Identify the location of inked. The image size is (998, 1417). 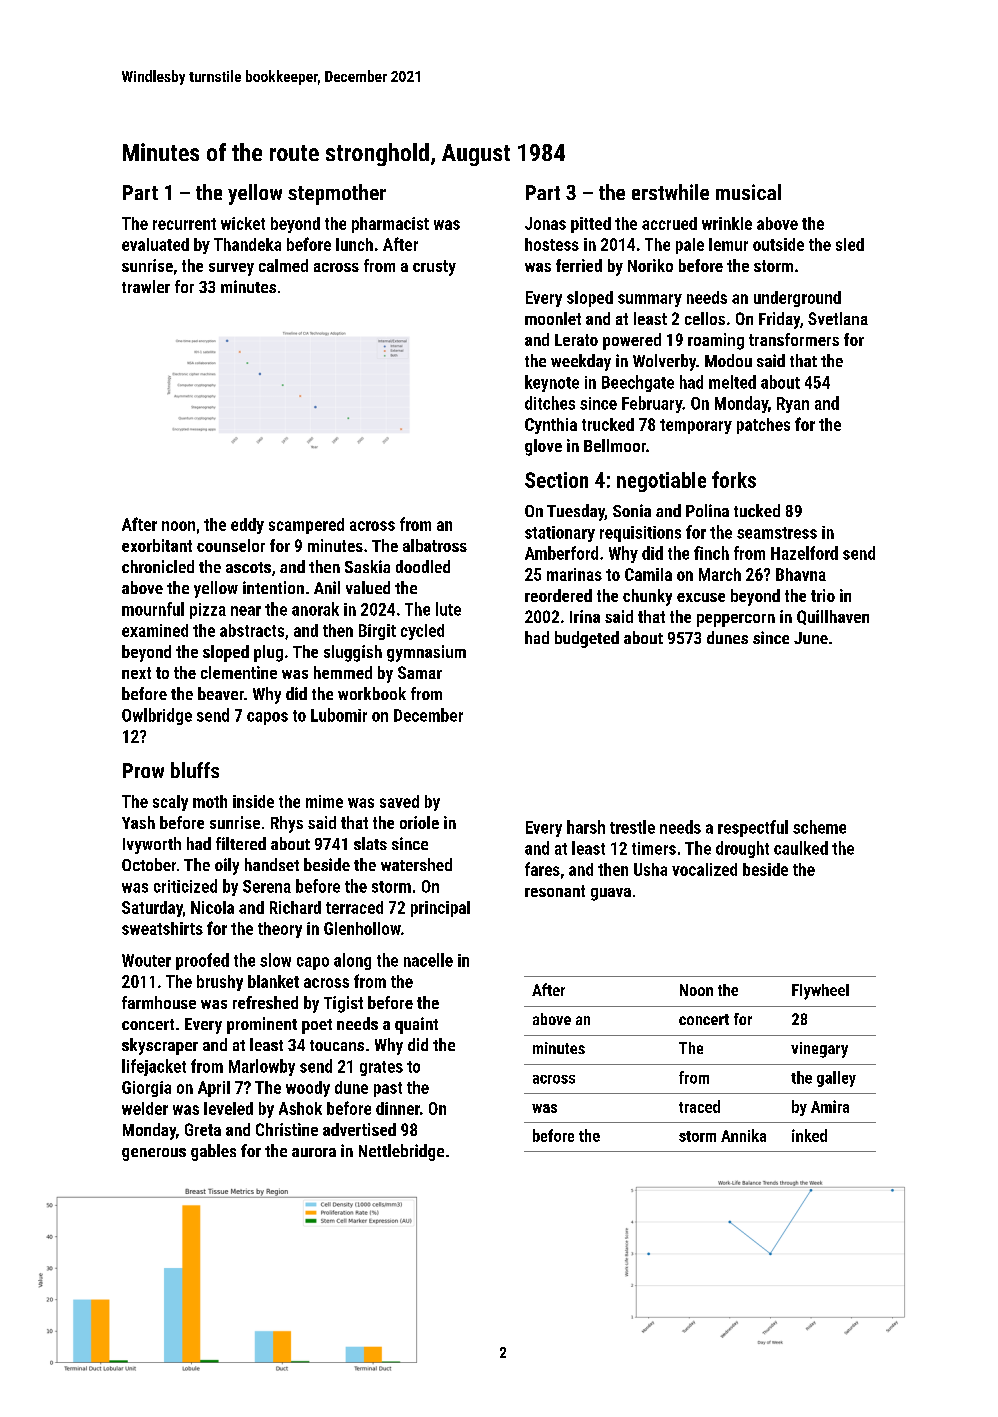
(809, 1135).
